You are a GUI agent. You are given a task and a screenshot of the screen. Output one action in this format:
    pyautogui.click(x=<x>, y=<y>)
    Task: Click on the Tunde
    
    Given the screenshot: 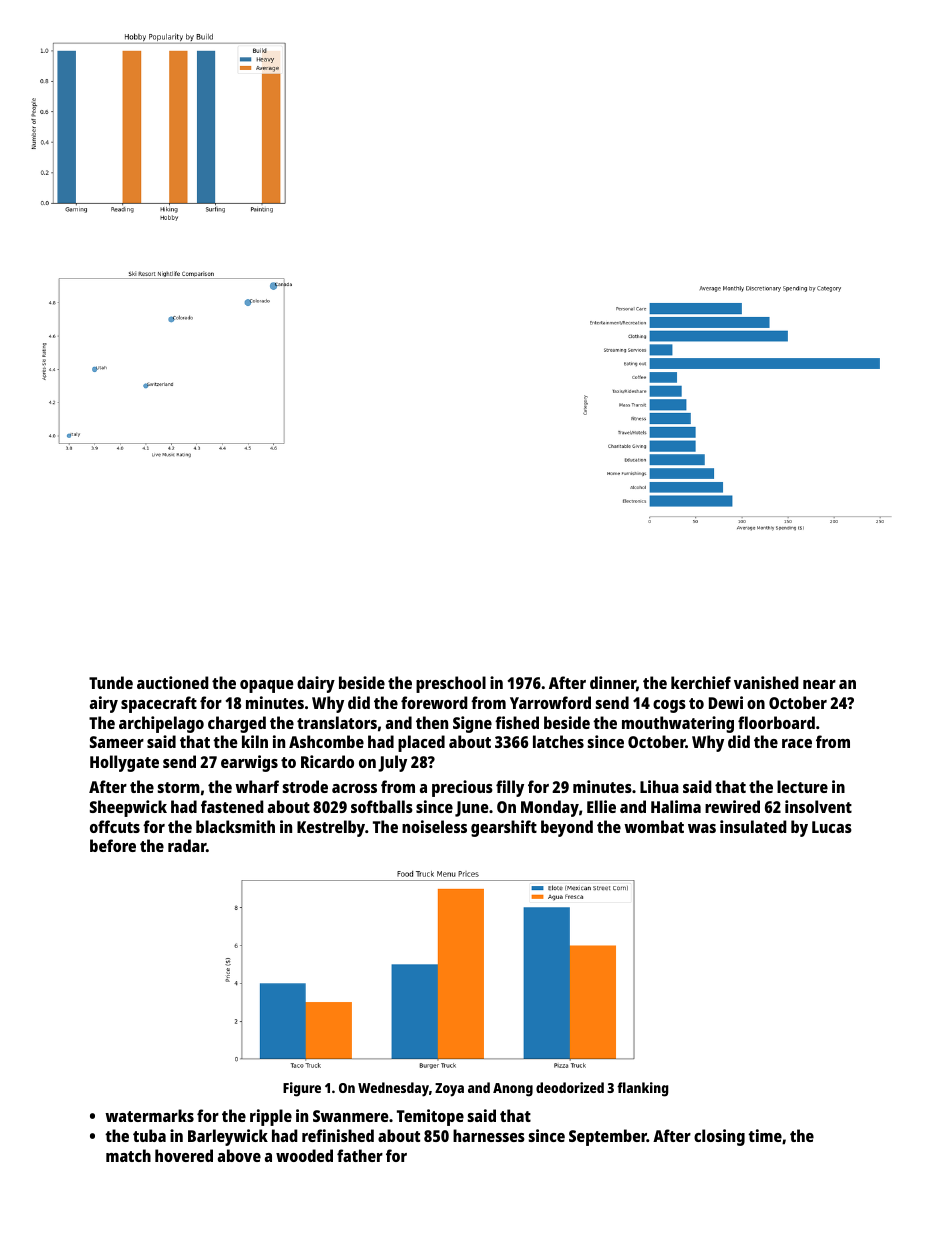 What is the action you would take?
    pyautogui.click(x=111, y=682)
